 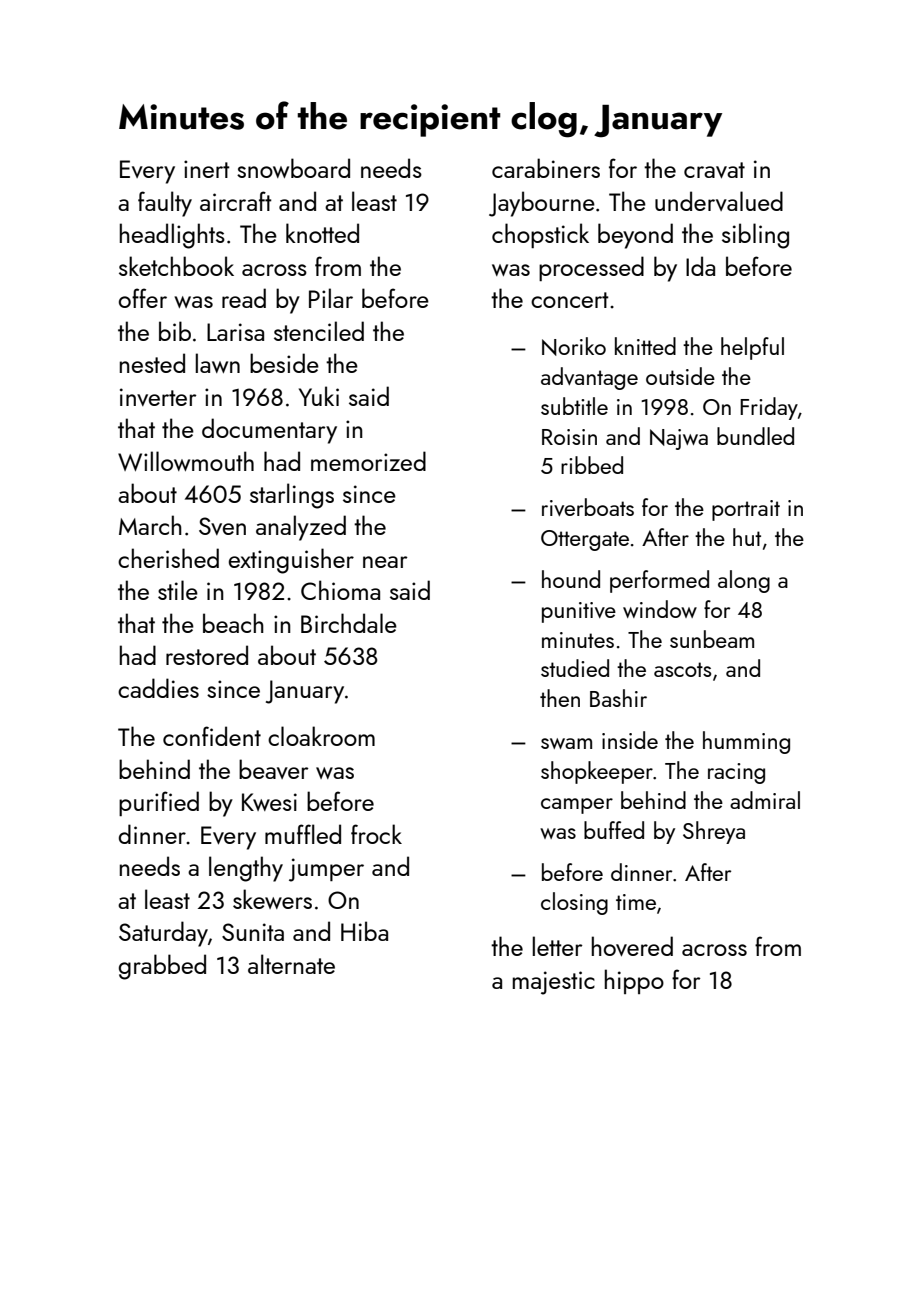 I want to click on near, so click(x=385, y=562).
